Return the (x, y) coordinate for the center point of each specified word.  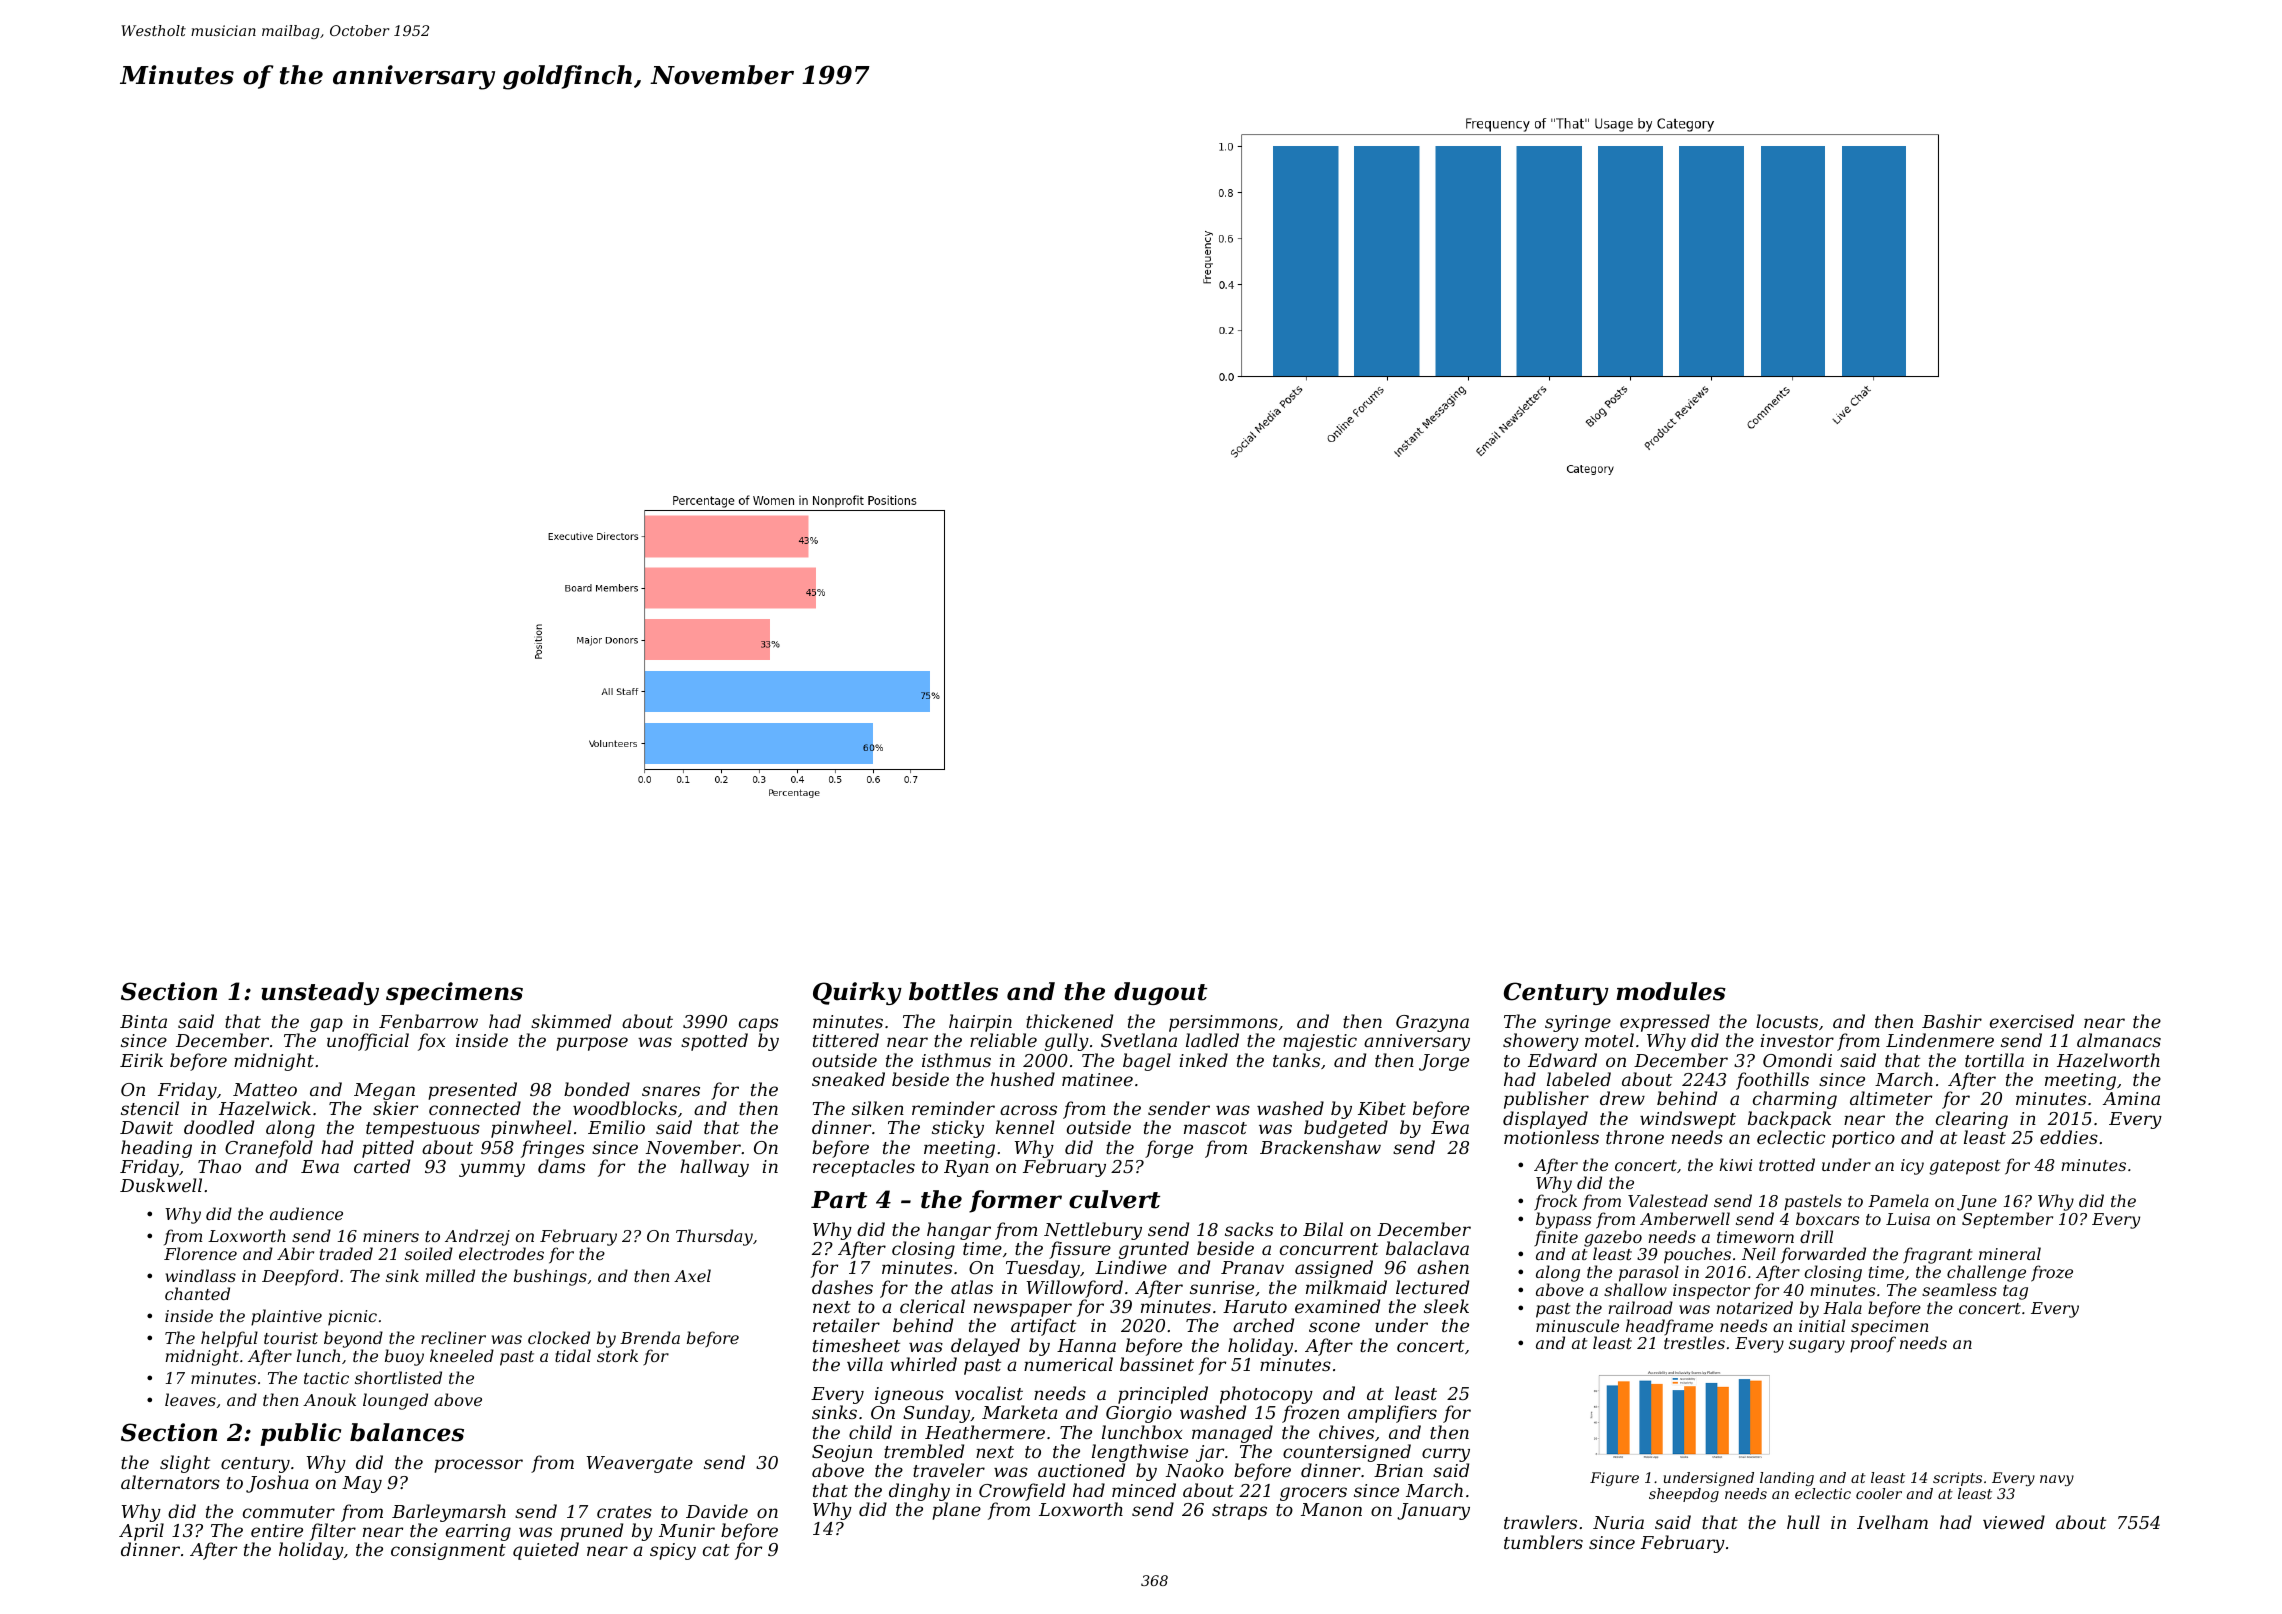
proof (1873, 1344)
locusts (1787, 1021)
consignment (448, 1551)
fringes (552, 1149)
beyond (353, 1339)
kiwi (1736, 1164)
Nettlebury (1093, 1231)
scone (1334, 1327)
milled (450, 1275)
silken (878, 1108)
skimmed (571, 1021)
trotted (1787, 1164)
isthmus (956, 1060)
